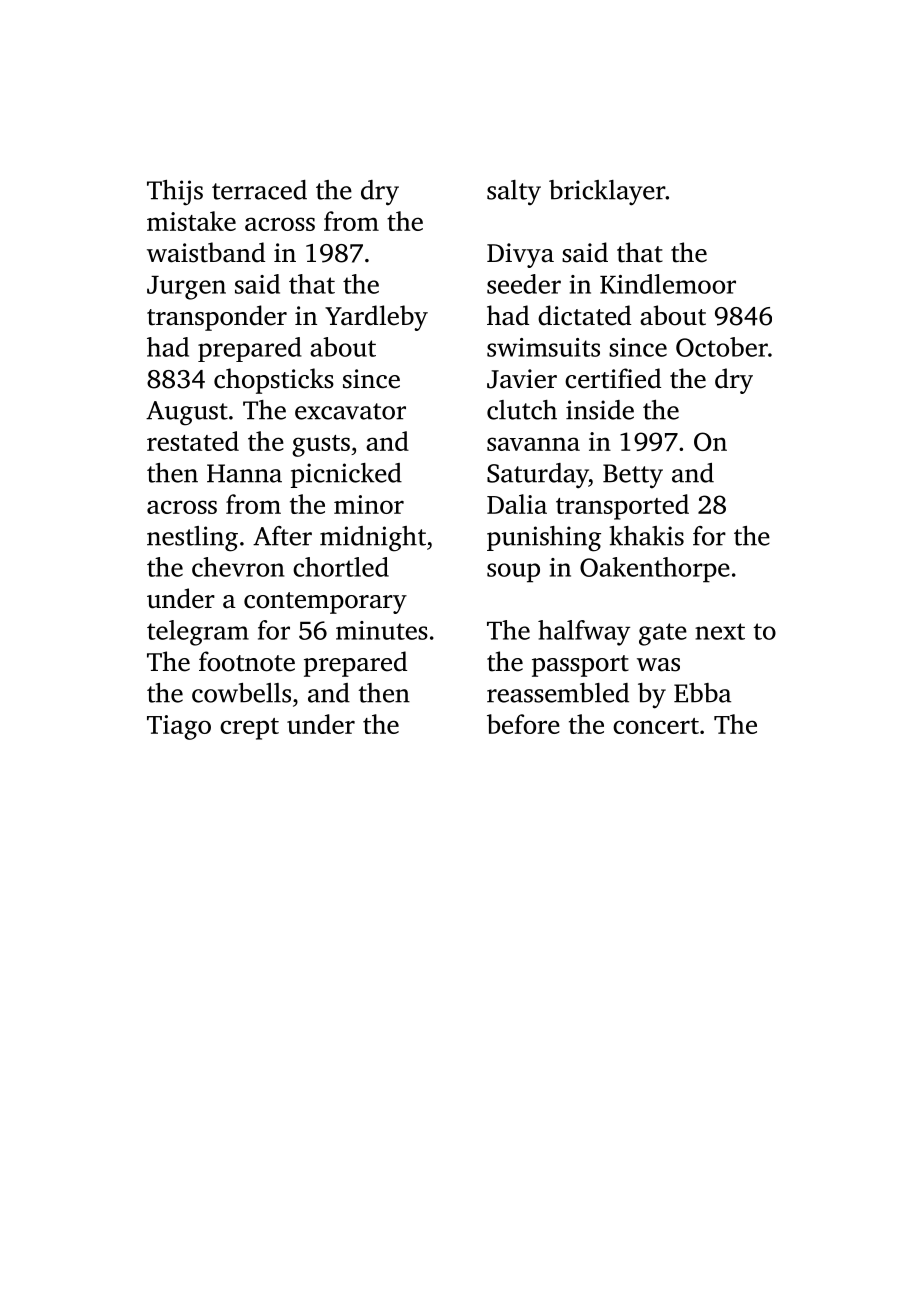  Describe the element at coordinates (722, 347) in the screenshot. I see `October` at that location.
